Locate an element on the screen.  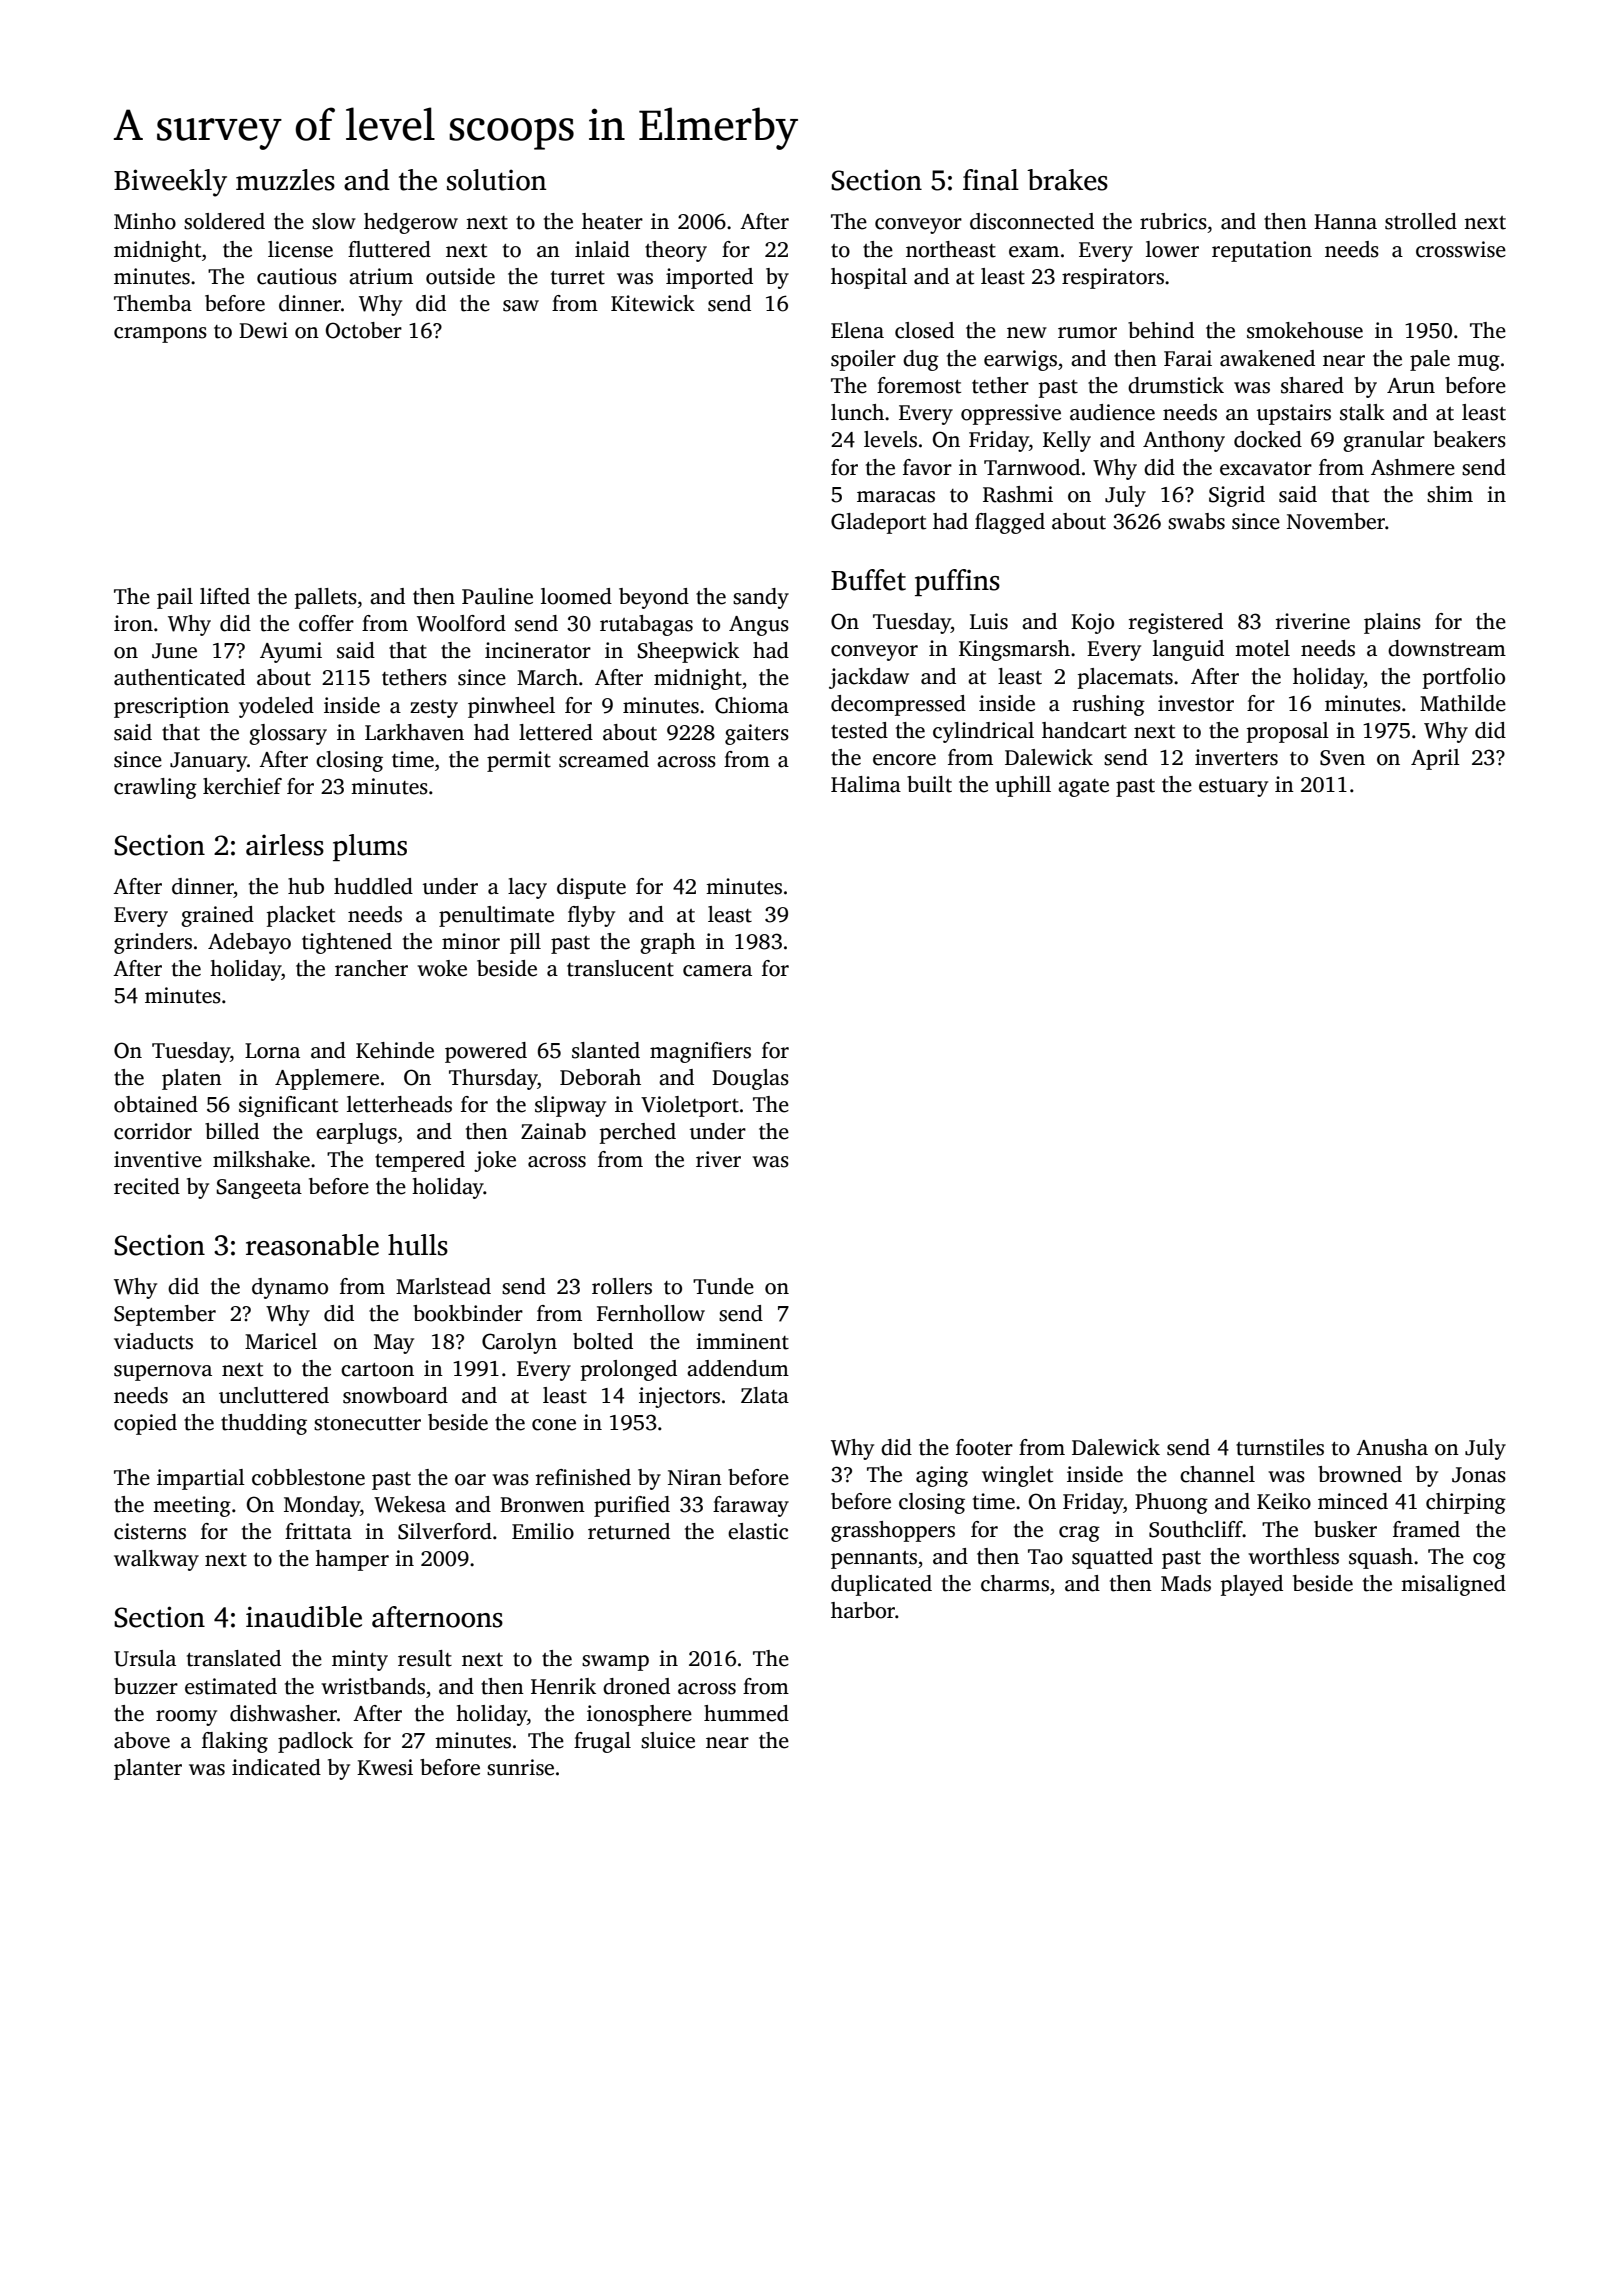
Phuong is located at coordinates (1171, 1503).
